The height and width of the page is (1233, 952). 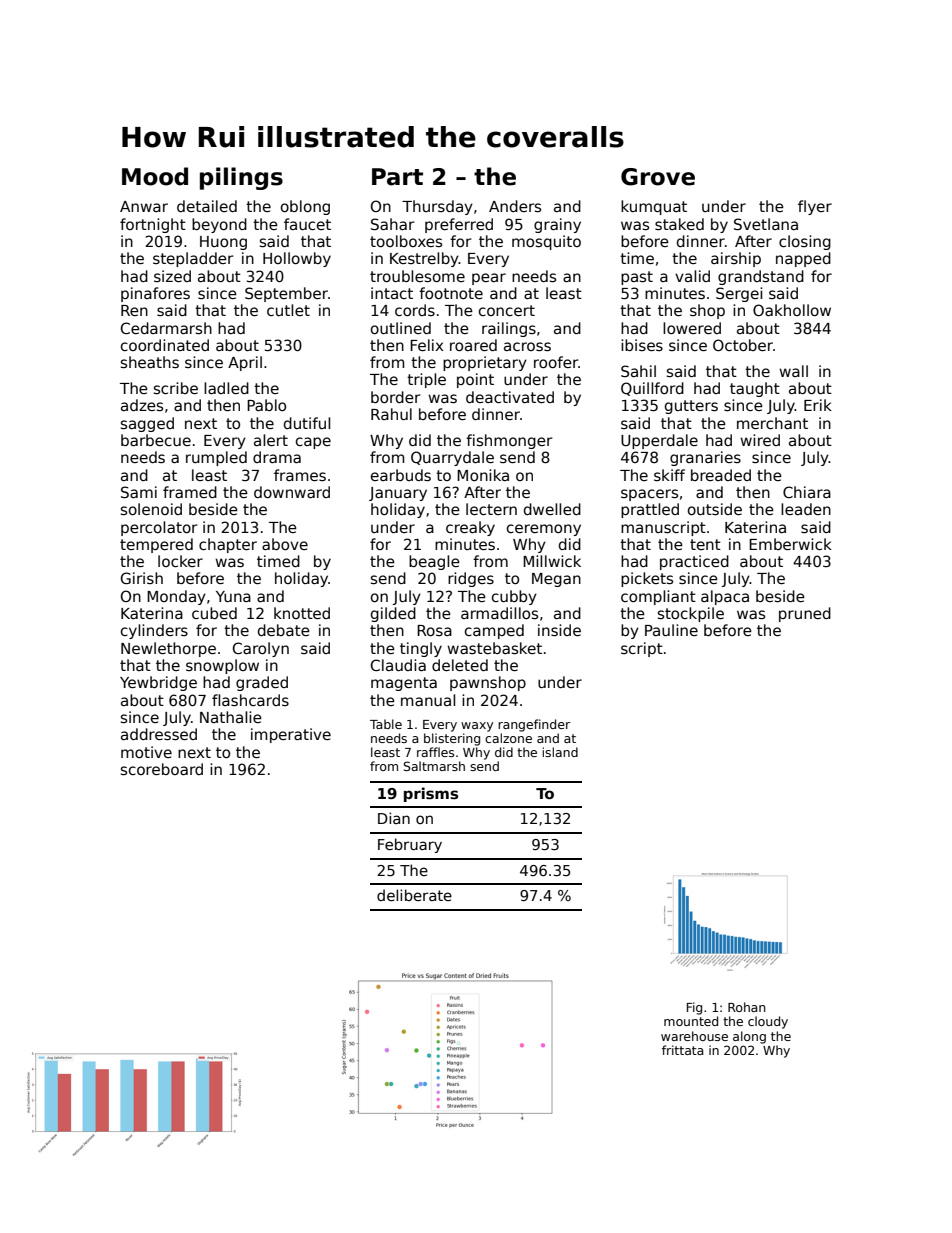 What do you see at coordinates (669, 475) in the page?
I see `skiff` at bounding box center [669, 475].
